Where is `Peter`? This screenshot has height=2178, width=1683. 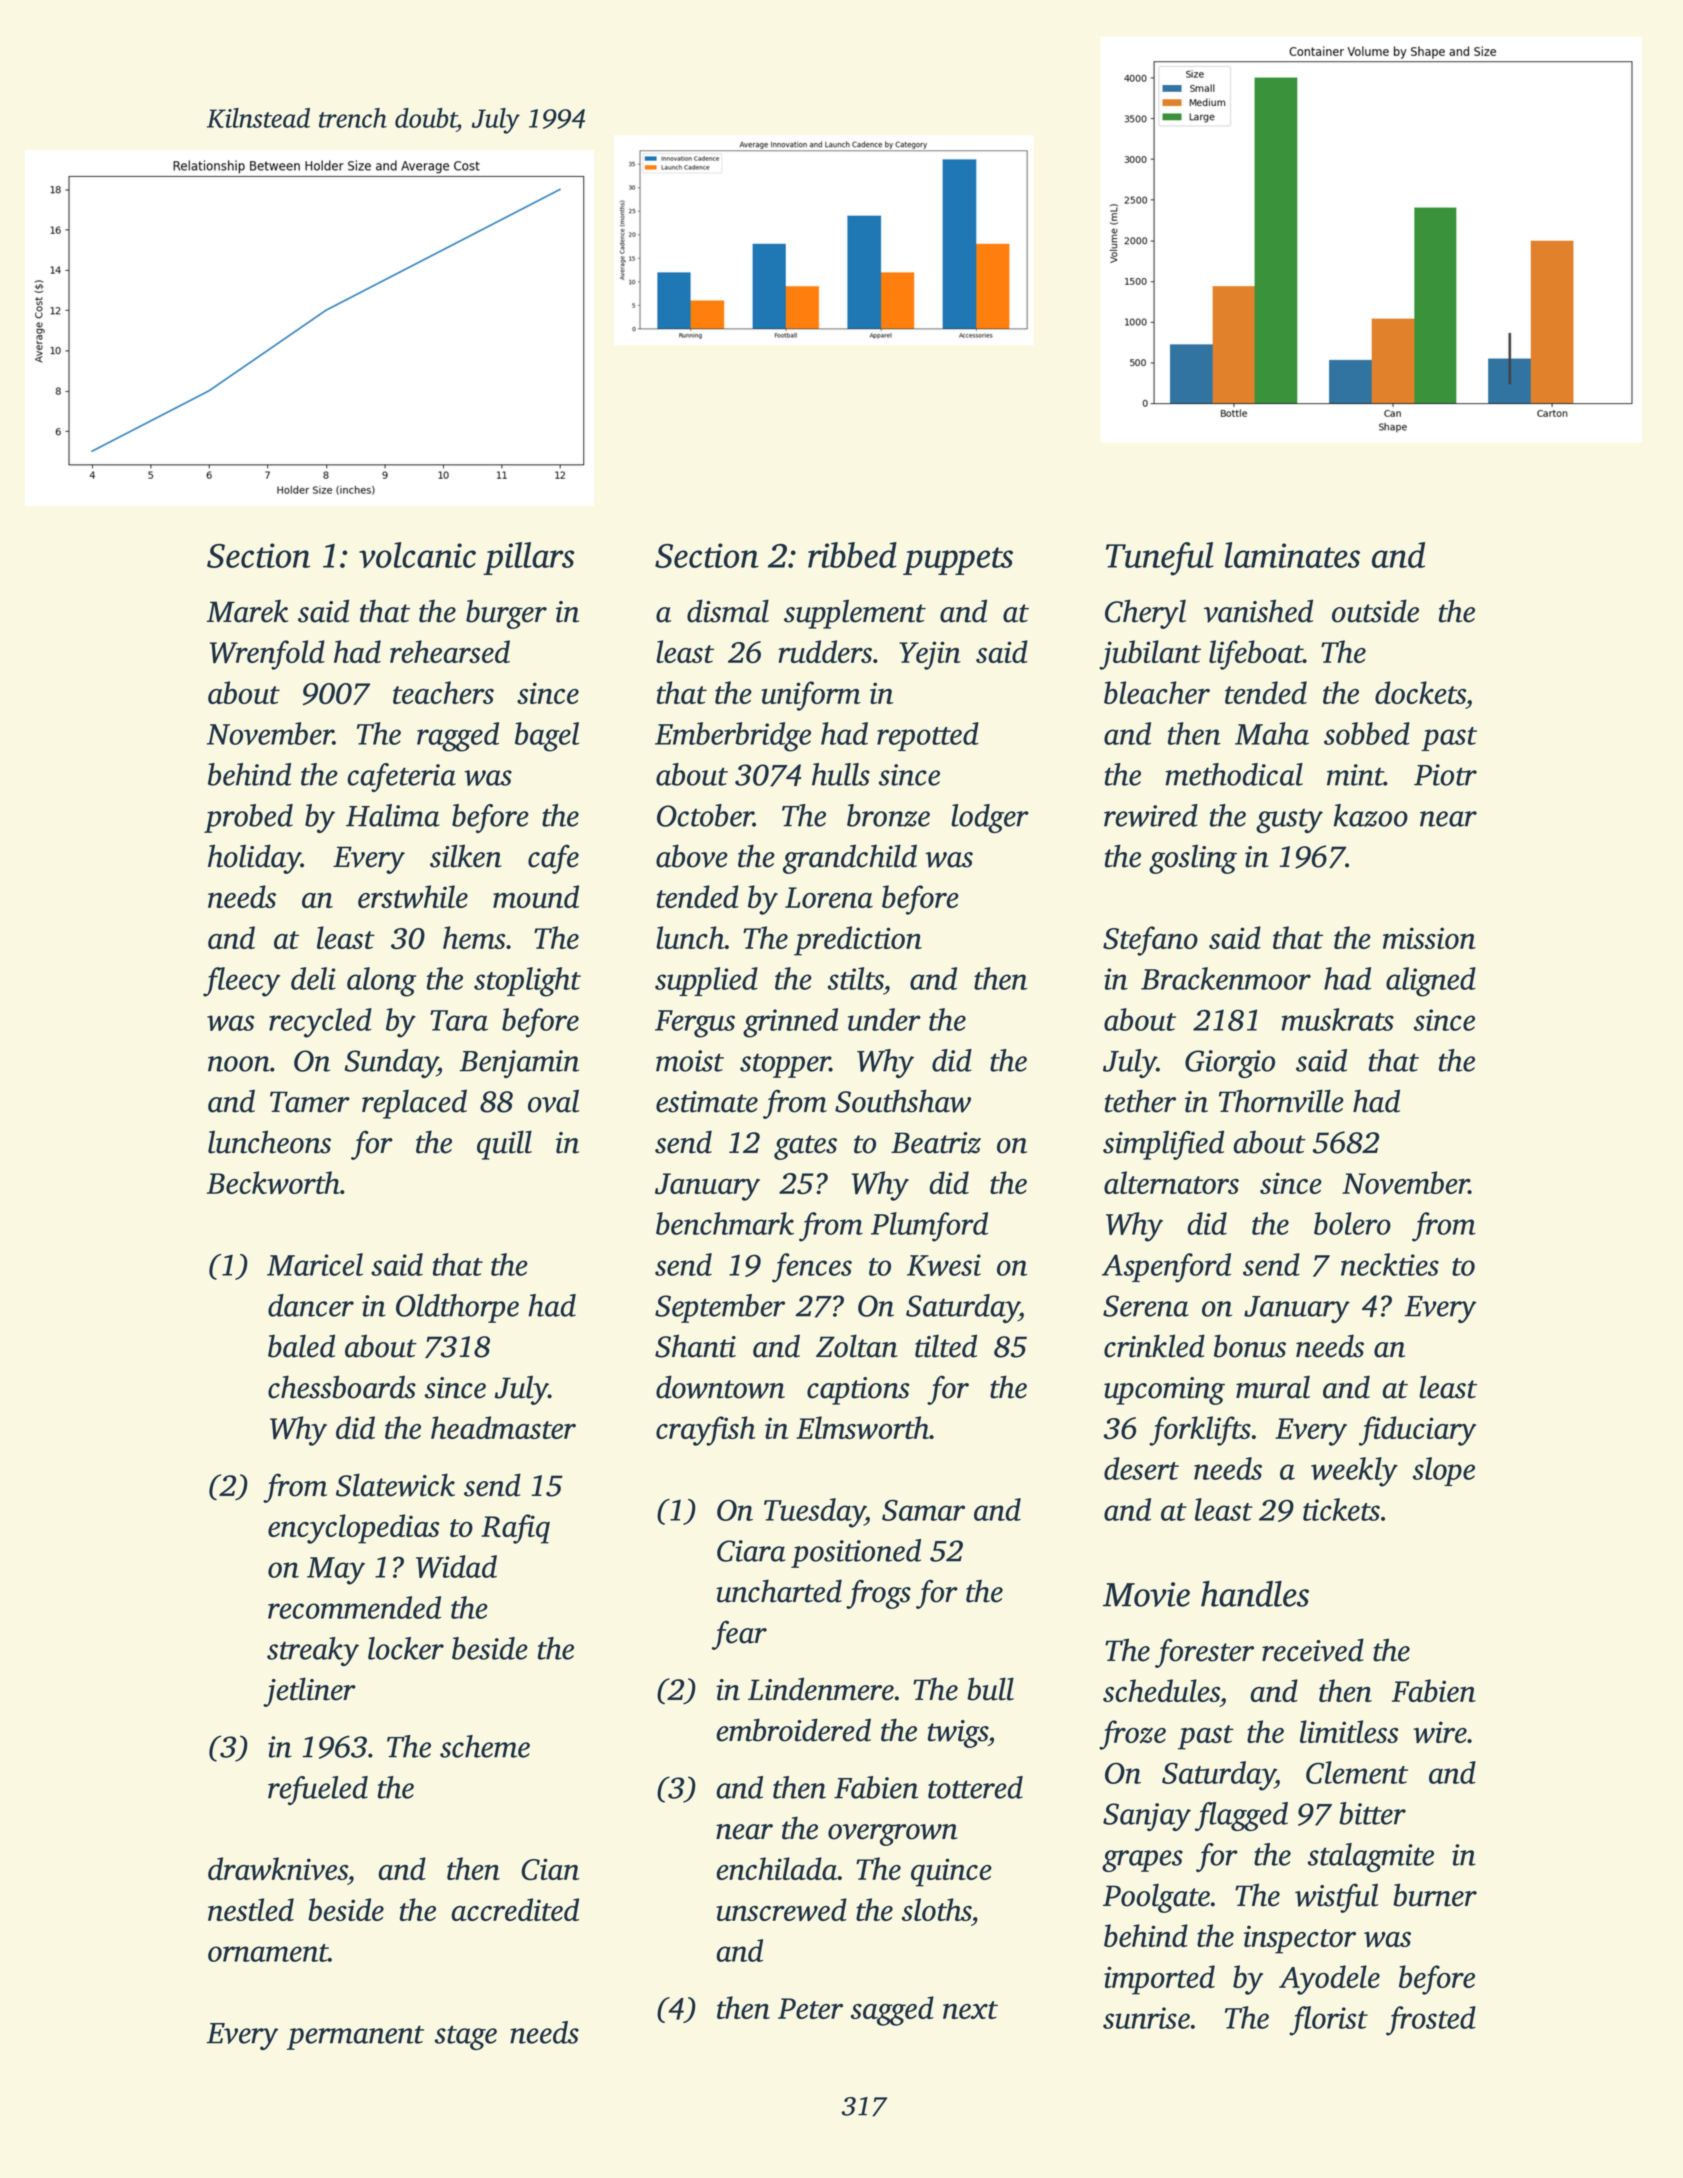
Peter is located at coordinates (810, 2008).
